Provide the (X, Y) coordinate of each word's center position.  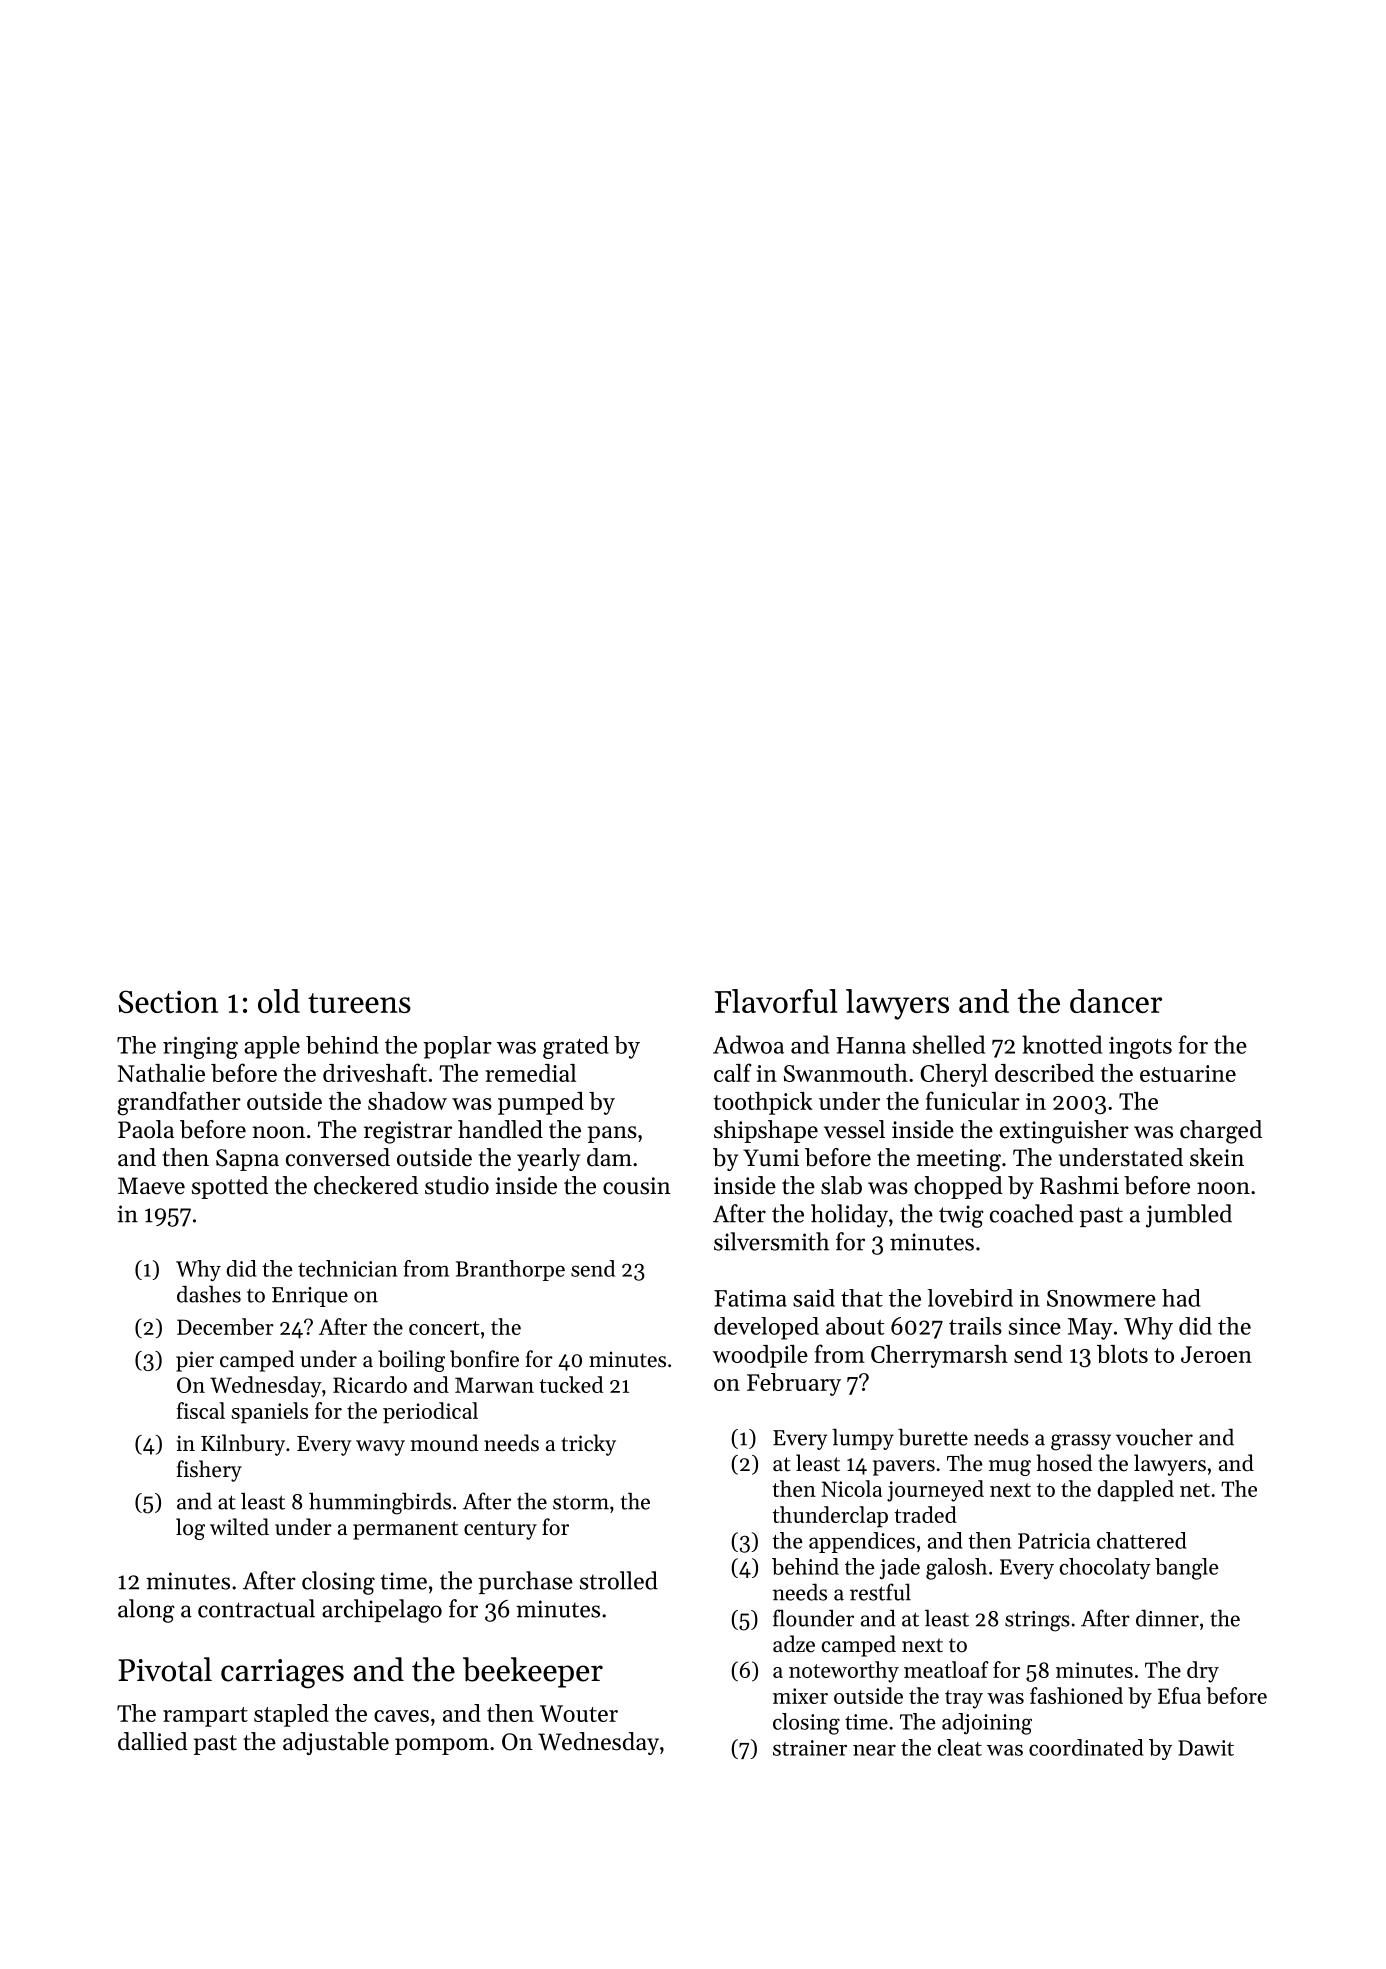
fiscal (201, 1410)
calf (733, 1072)
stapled (291, 1715)
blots (1122, 1354)
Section (168, 1001)
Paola (146, 1129)
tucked (571, 1384)
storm (581, 1502)
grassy (1081, 1442)
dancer (1116, 1001)
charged (1221, 1132)
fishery (209, 1471)
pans (612, 1134)
